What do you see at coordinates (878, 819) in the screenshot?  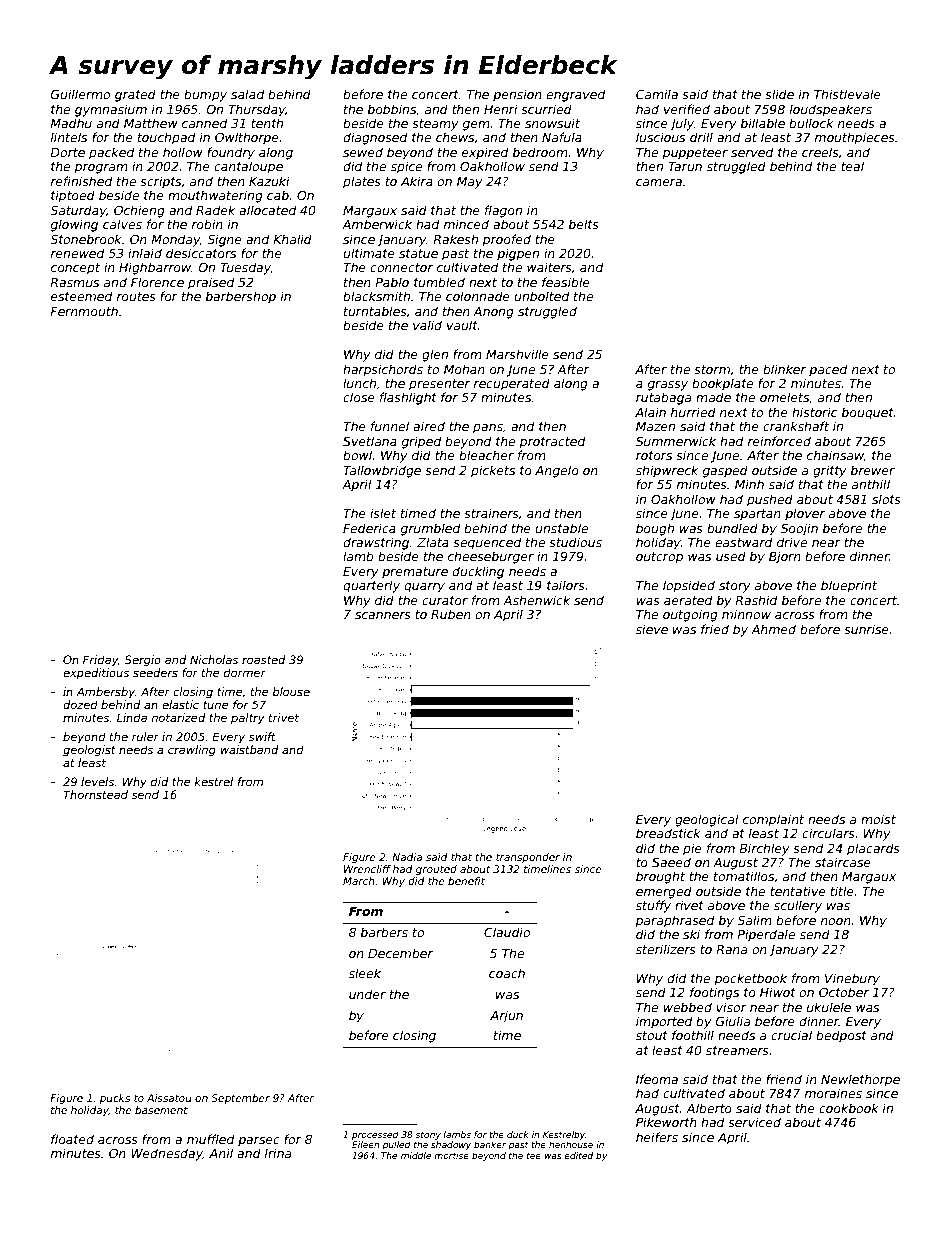 I see `moist` at bounding box center [878, 819].
